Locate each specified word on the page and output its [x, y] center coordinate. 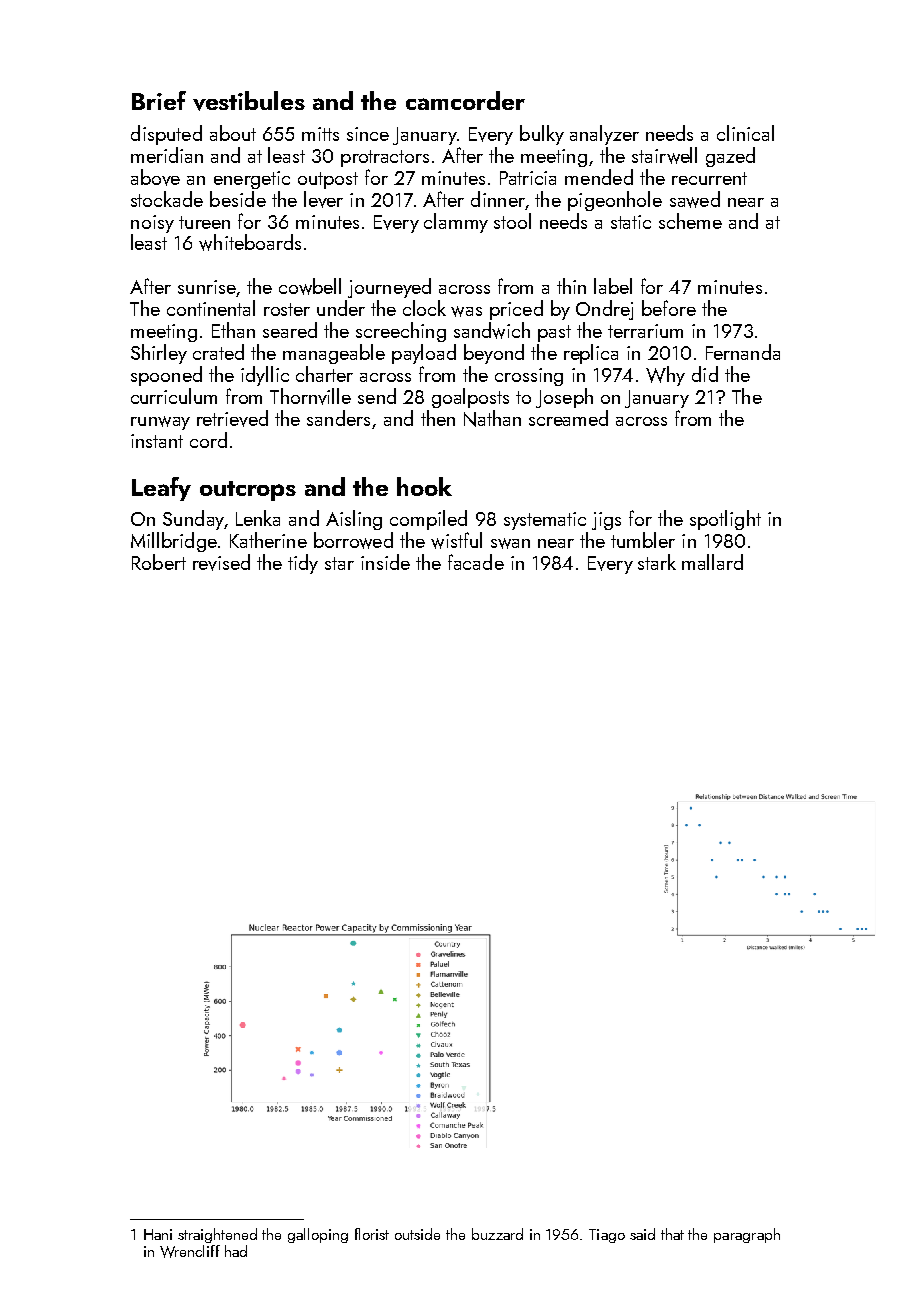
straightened [217, 1235]
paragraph [747, 1235]
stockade [167, 199]
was [466, 311]
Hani [158, 1234]
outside [417, 1234]
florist [372, 1234]
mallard [712, 562]
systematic [545, 521]
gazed [730, 157]
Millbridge [174, 542]
